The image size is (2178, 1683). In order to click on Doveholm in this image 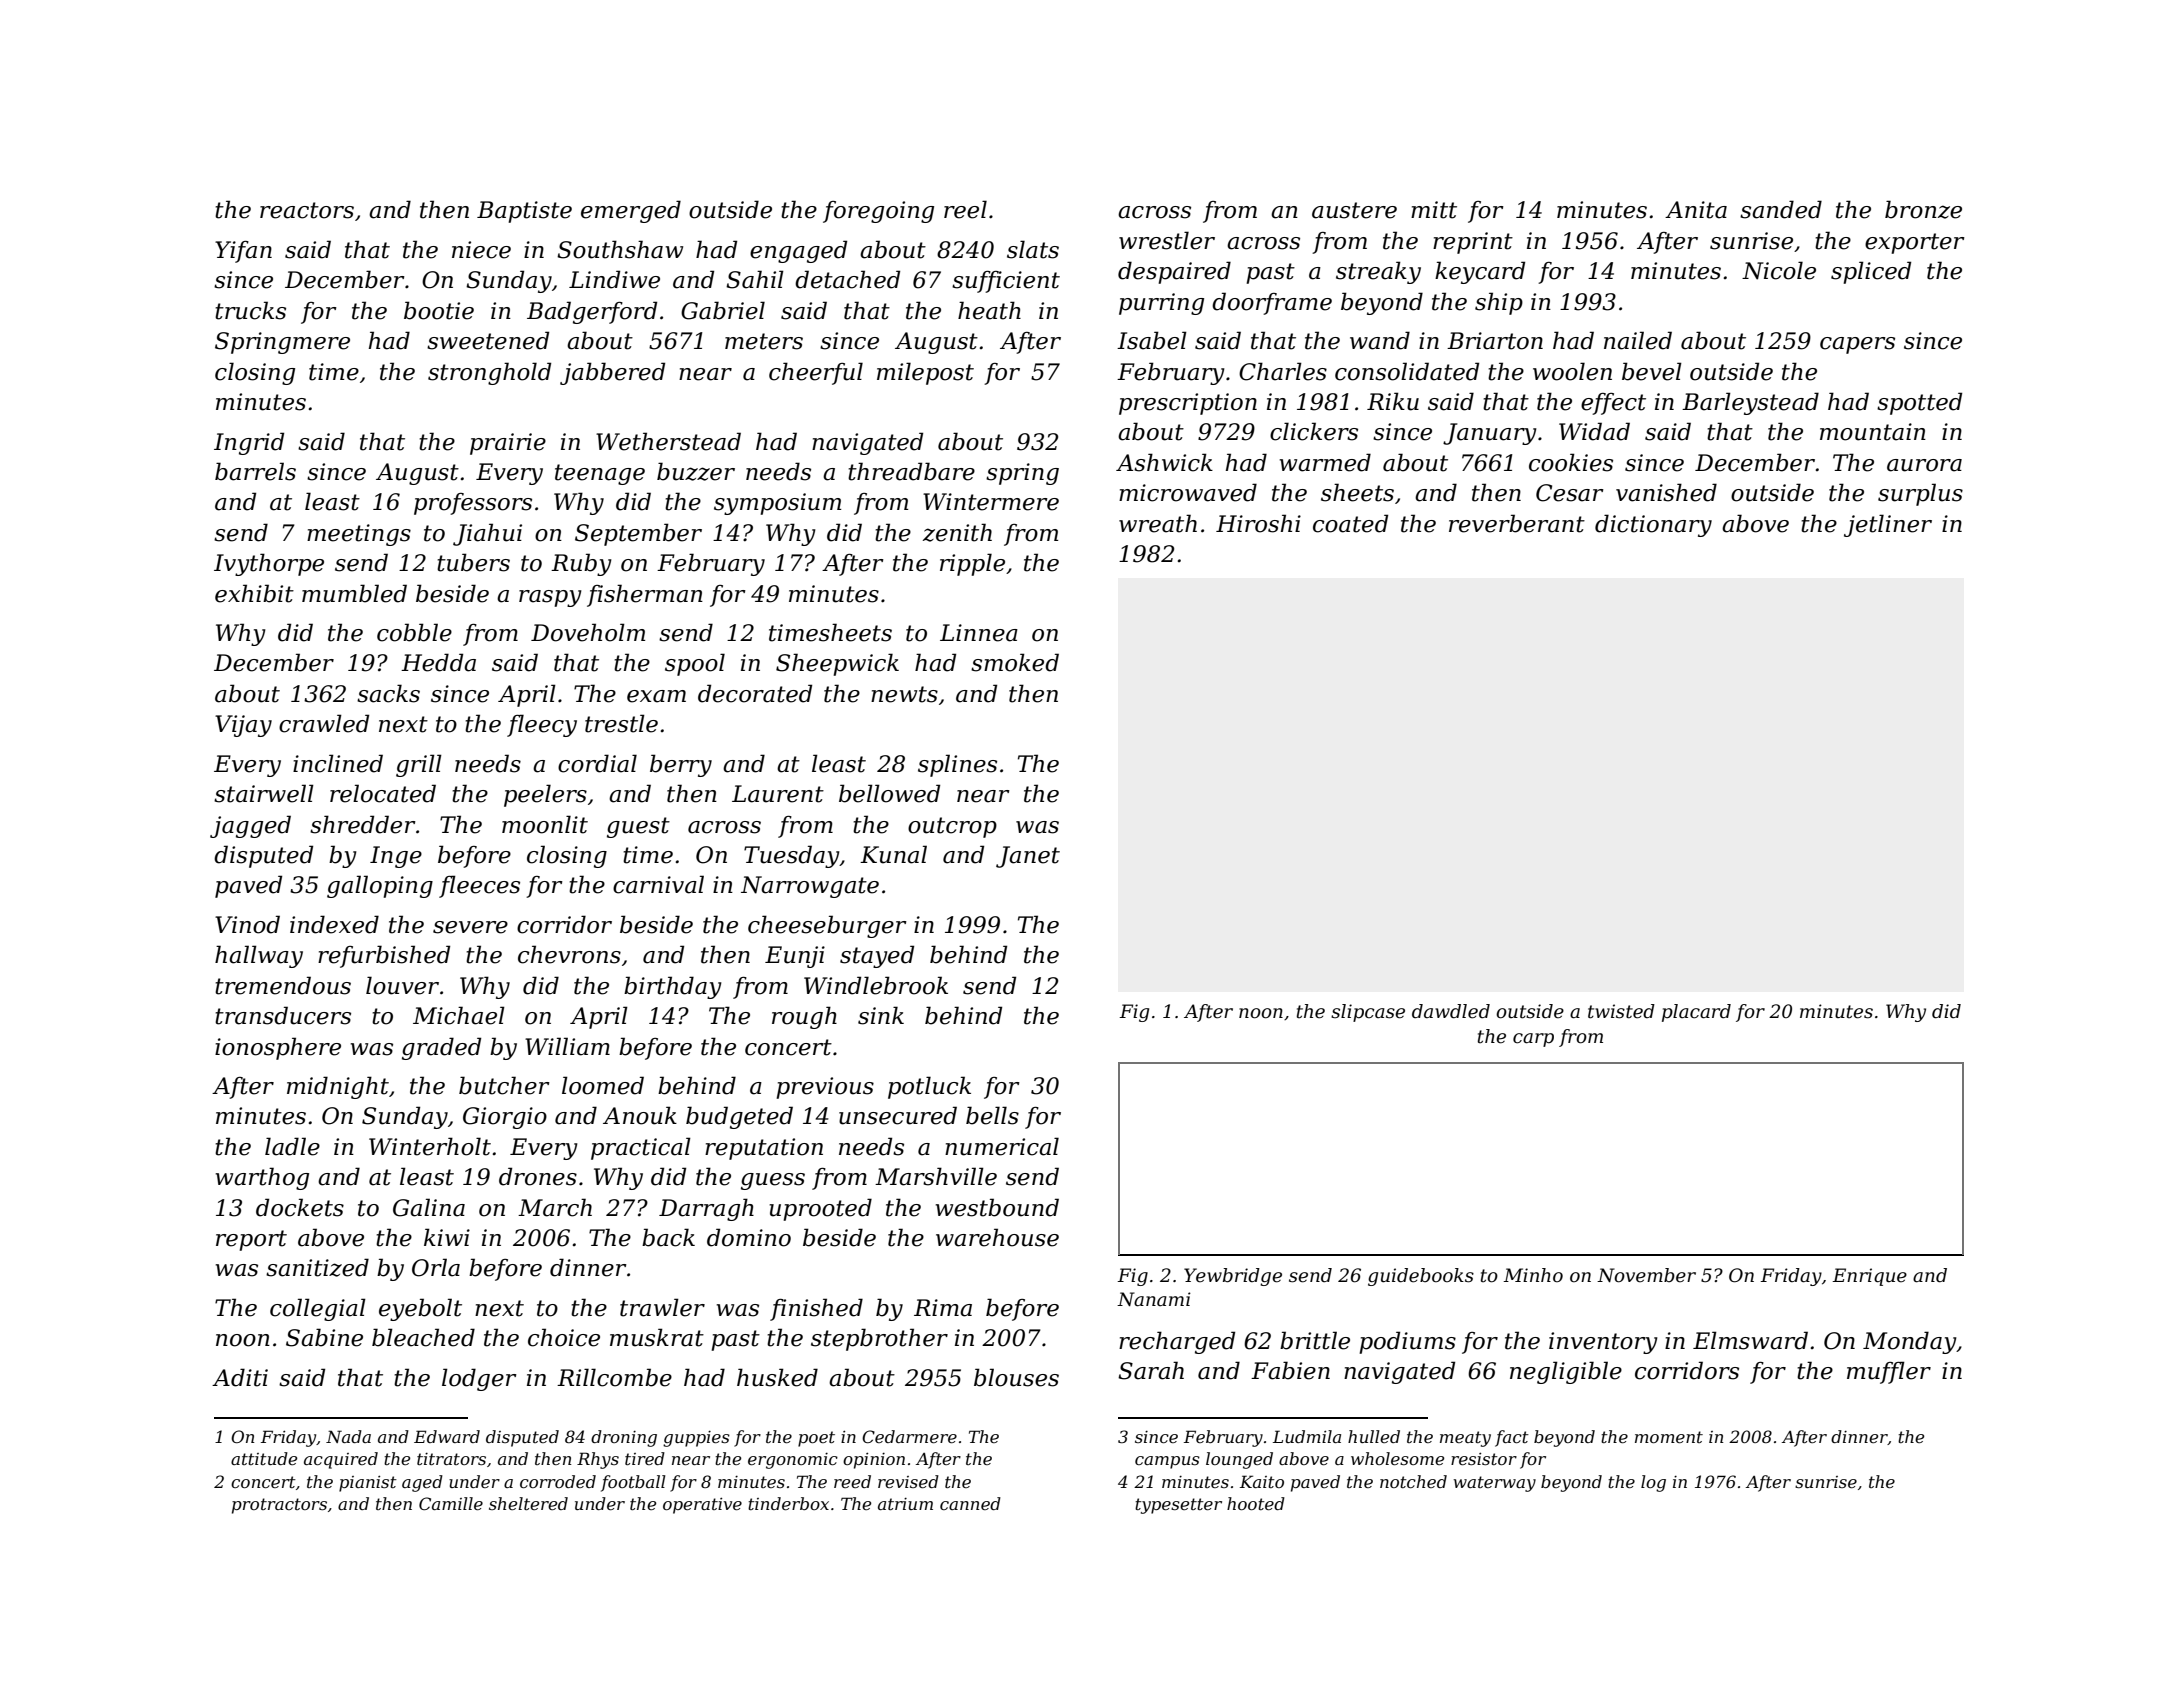, I will do `click(588, 632)`.
